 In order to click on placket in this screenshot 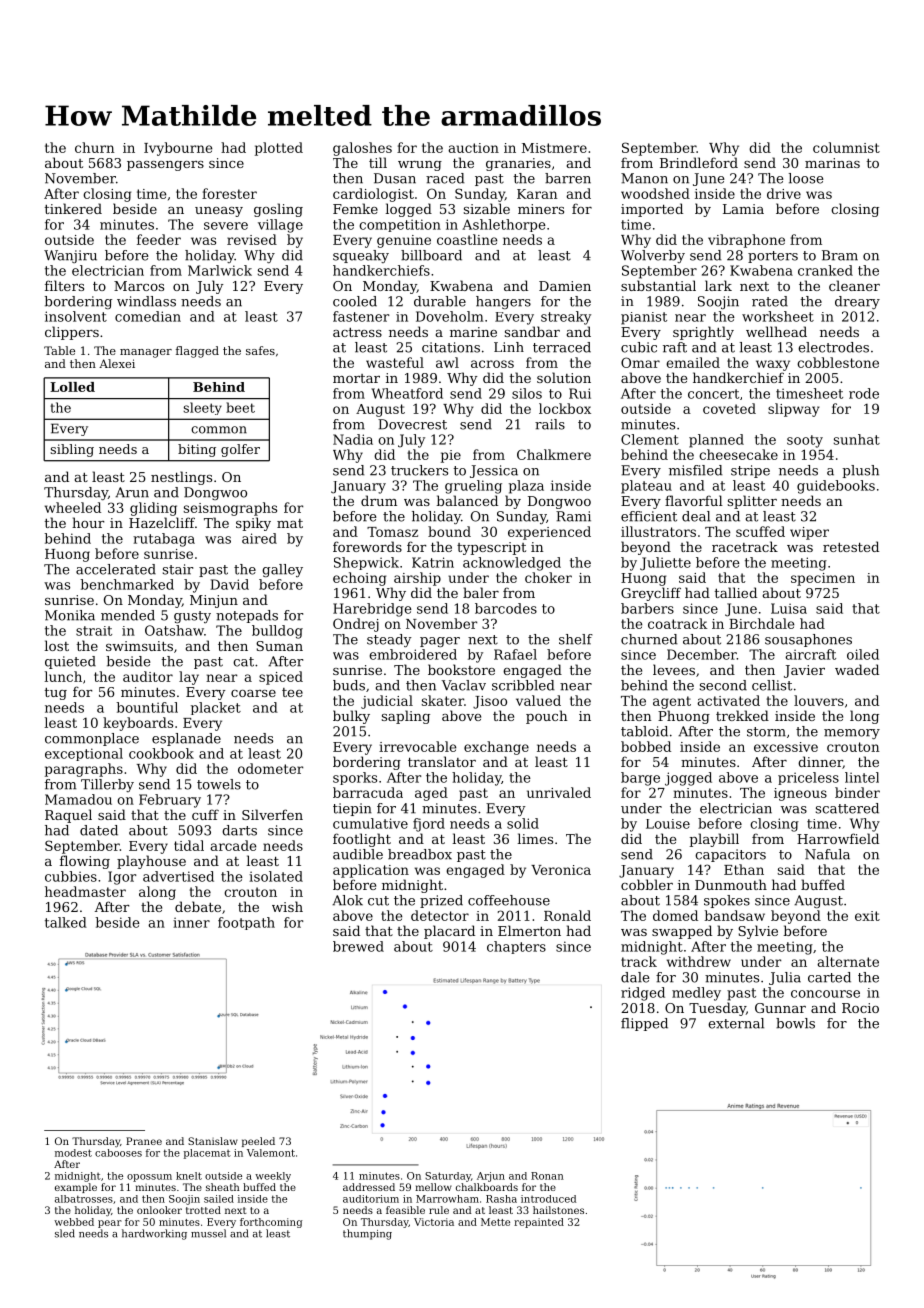, I will do `click(216, 708)`.
